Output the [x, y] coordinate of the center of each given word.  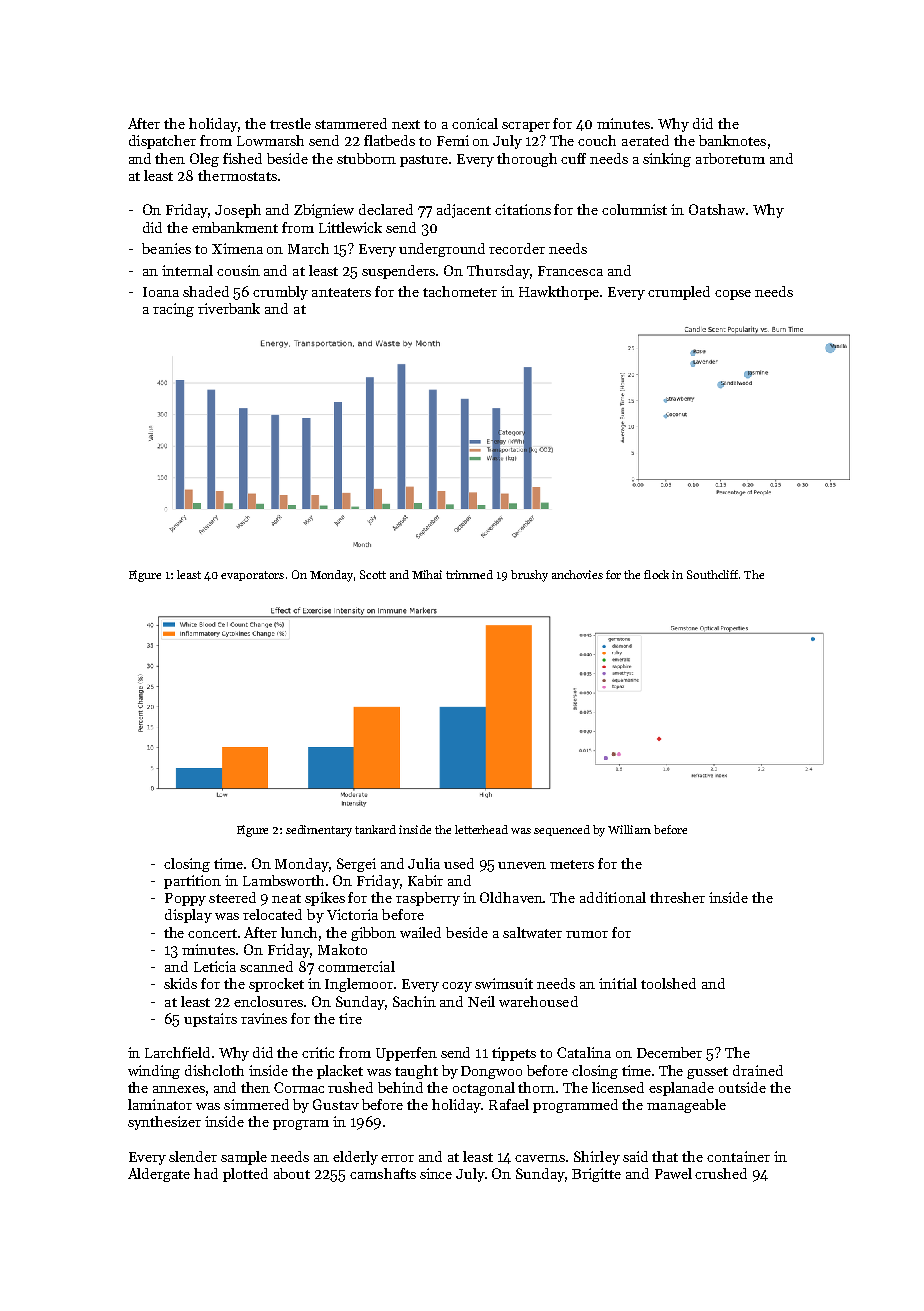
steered [232, 897]
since [436, 1173]
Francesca [570, 271]
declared [386, 209]
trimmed [469, 574]
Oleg [204, 160]
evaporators [252, 576]
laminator [160, 1104]
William [629, 829]
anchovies [577, 574]
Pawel [673, 1173]
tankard [375, 829]
